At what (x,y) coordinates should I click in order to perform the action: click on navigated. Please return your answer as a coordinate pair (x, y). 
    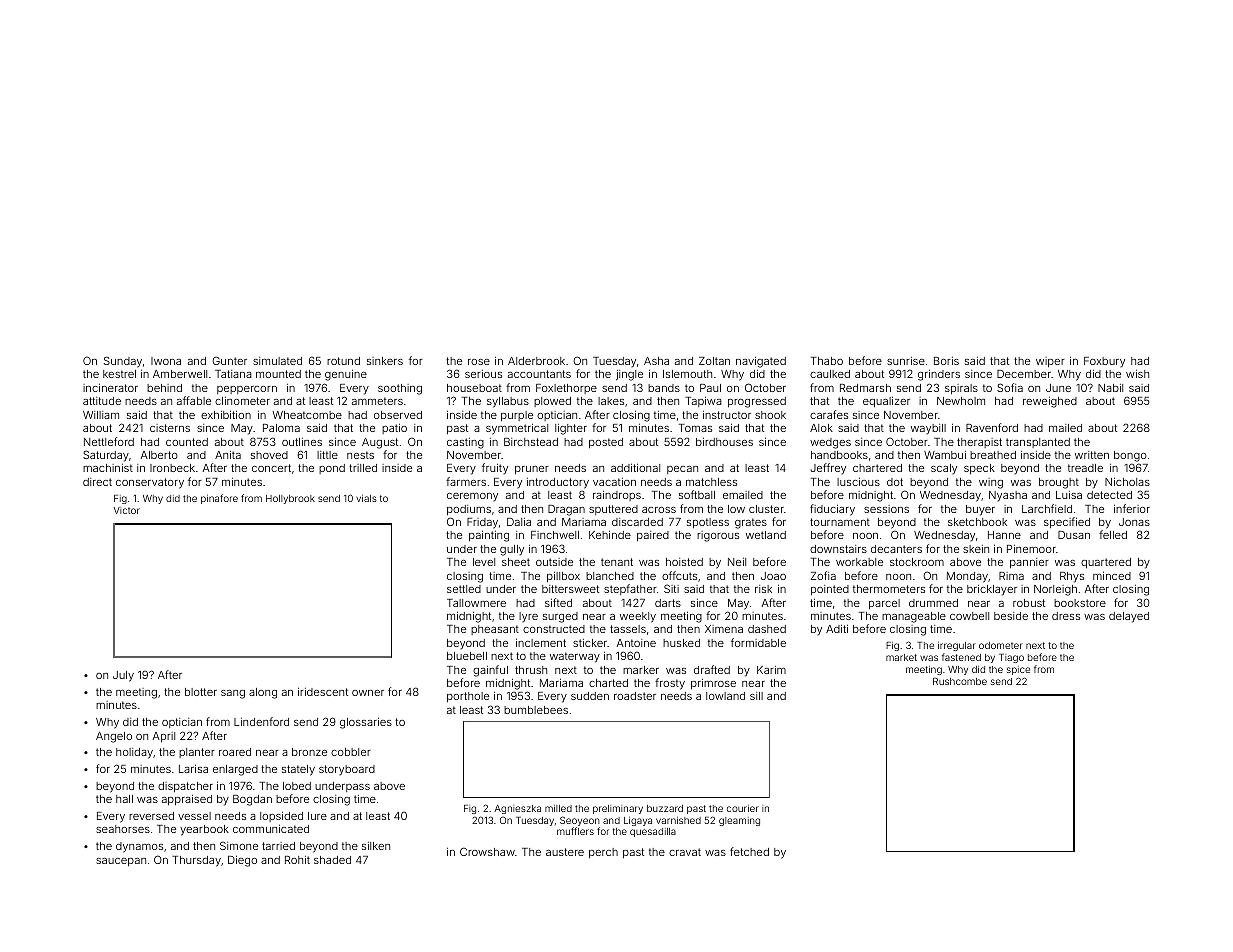
    Looking at the image, I should click on (761, 362).
